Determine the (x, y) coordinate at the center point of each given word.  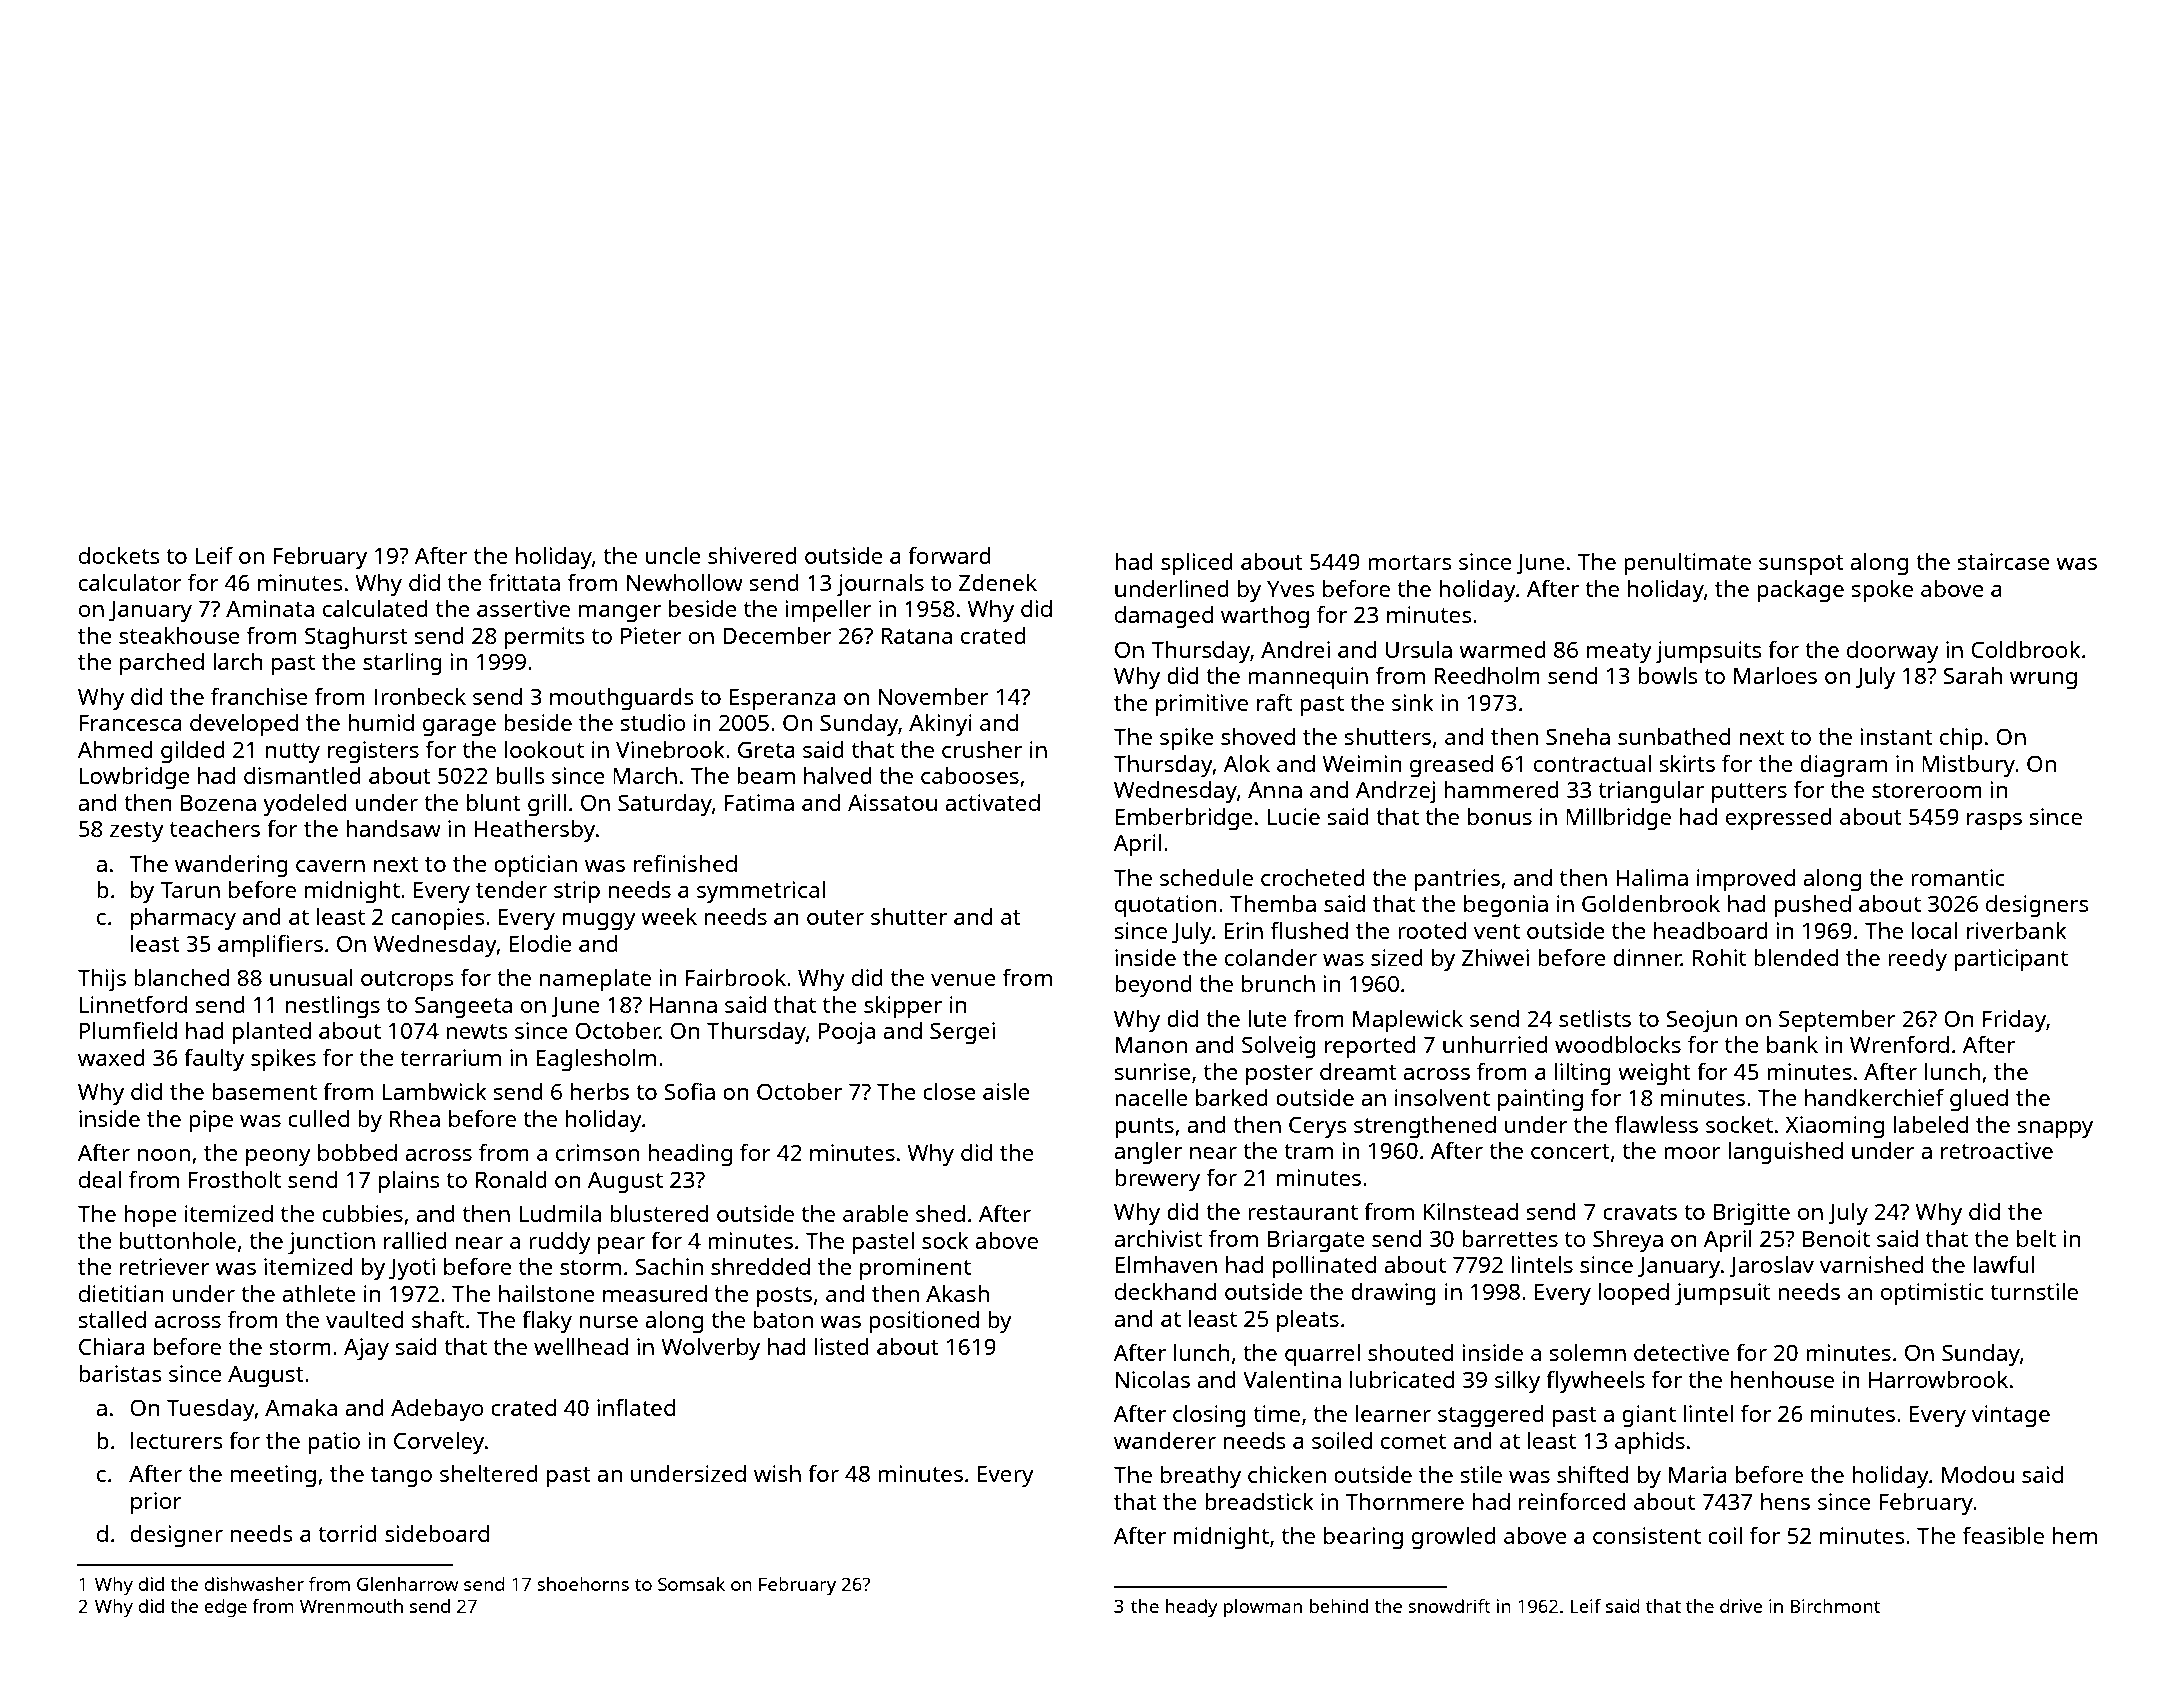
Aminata (270, 608)
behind (1339, 1606)
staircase (2004, 561)
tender (511, 889)
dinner (1647, 957)
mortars (1410, 562)
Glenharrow (408, 1584)
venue (963, 980)
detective (1681, 1352)
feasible (2003, 1535)
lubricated (1402, 1379)
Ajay (366, 1349)
